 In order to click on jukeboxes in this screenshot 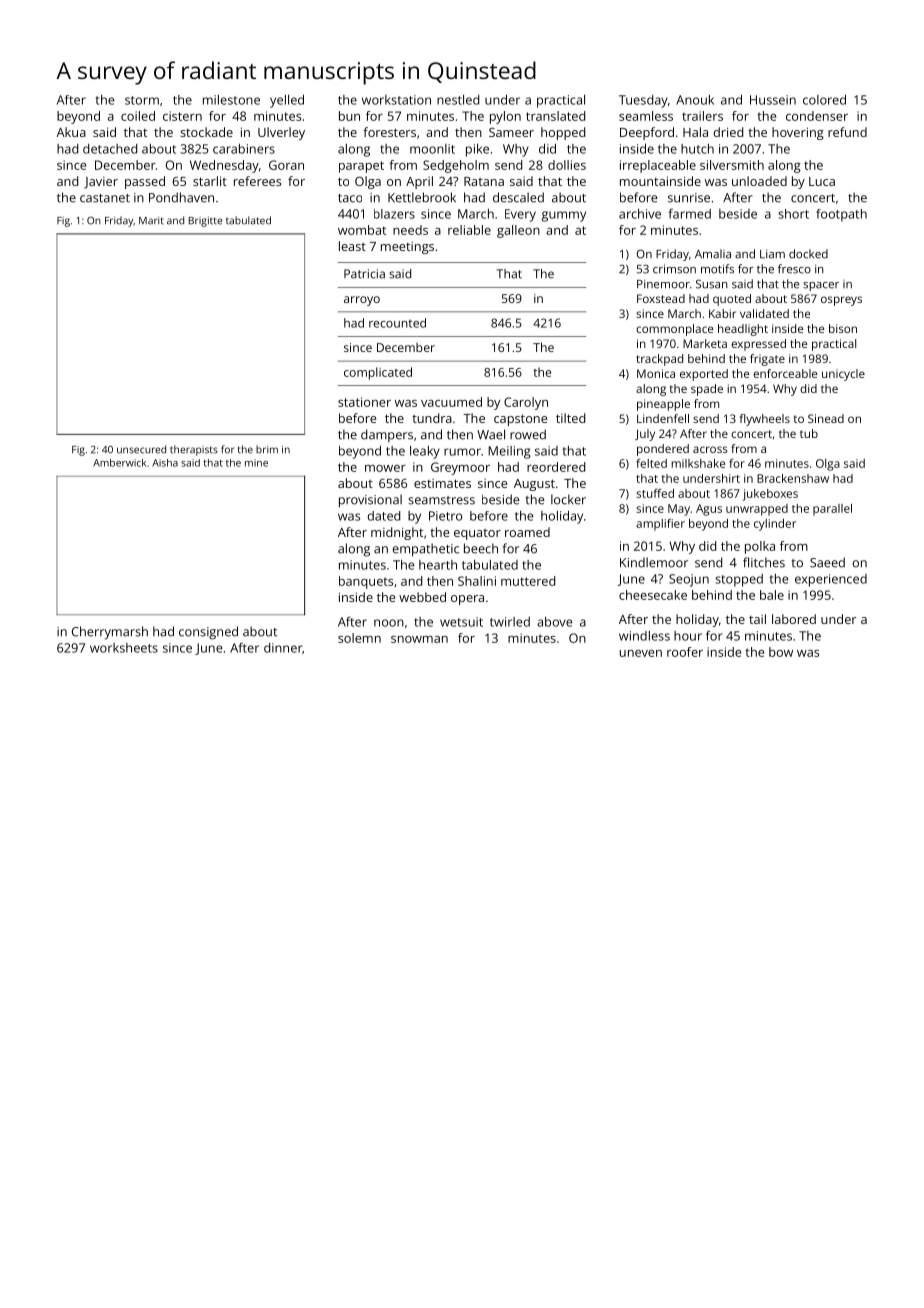, I will do `click(770, 495)`.
